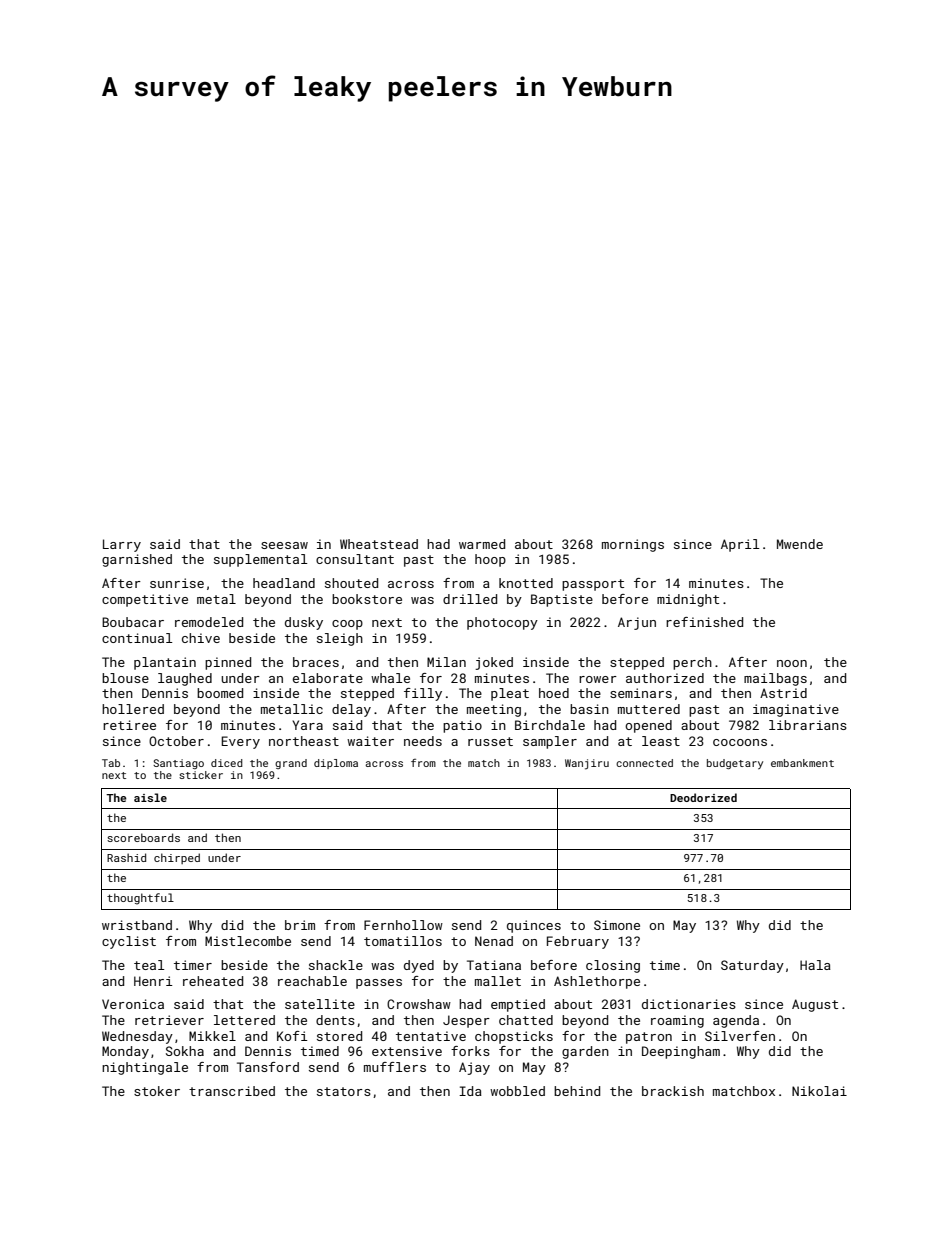 This screenshot has width=952, height=1233. I want to click on Deepingham, so click(681, 1052).
